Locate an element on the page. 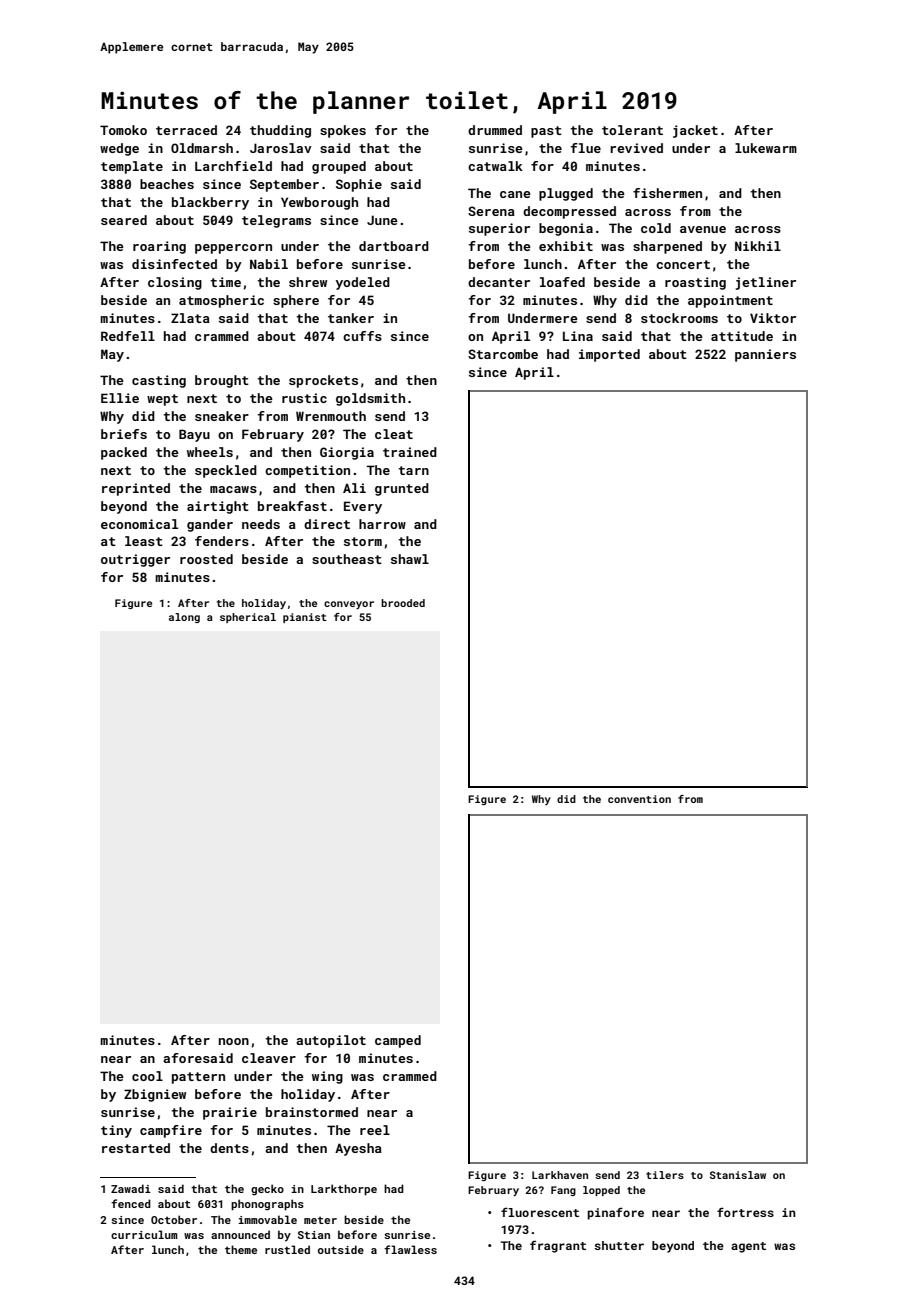 This page has height=1316, width=908. camped is located at coordinates (398, 1041).
